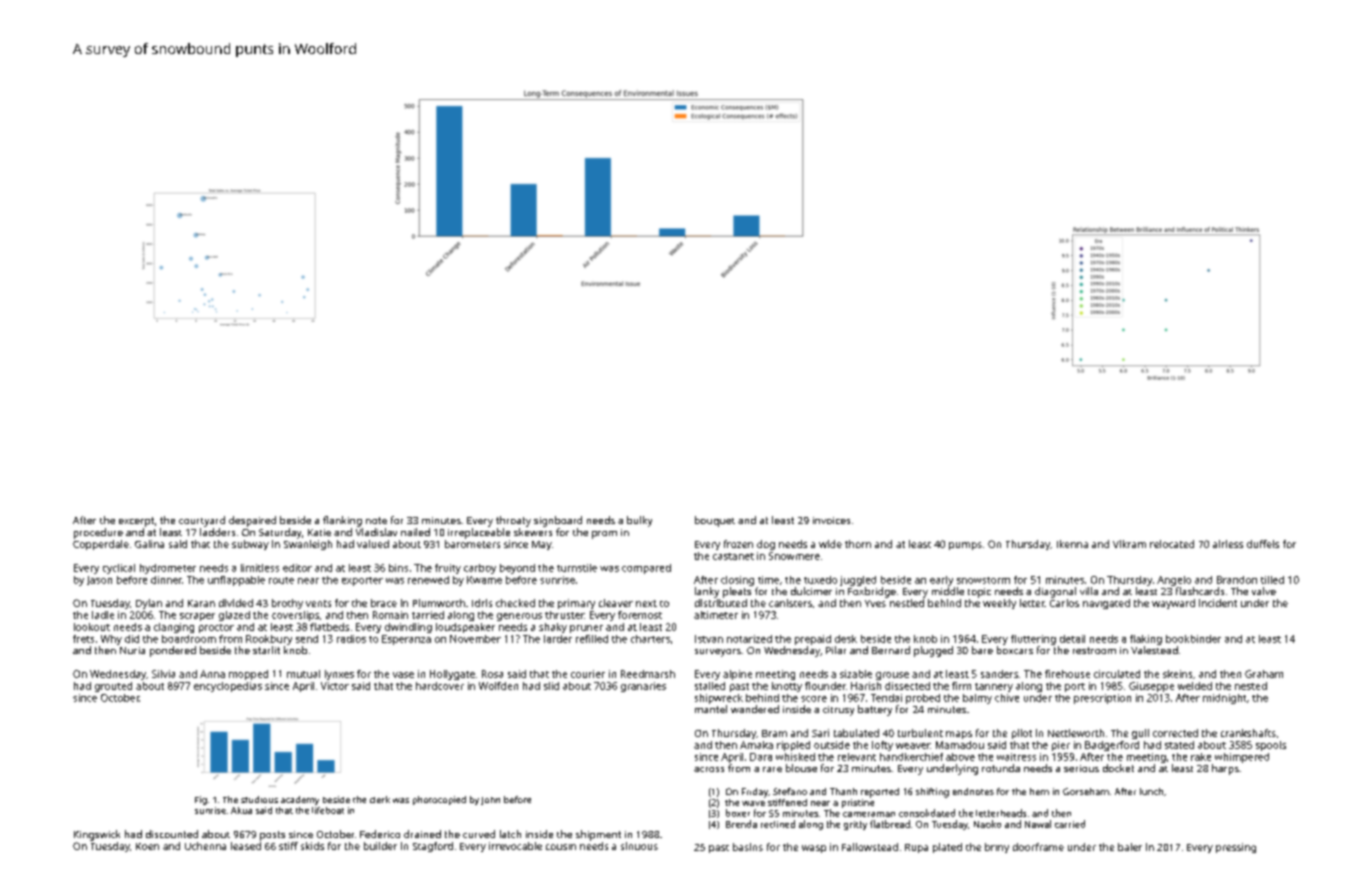  Describe the element at coordinates (149, 544) in the page. I see `Galina` at that location.
